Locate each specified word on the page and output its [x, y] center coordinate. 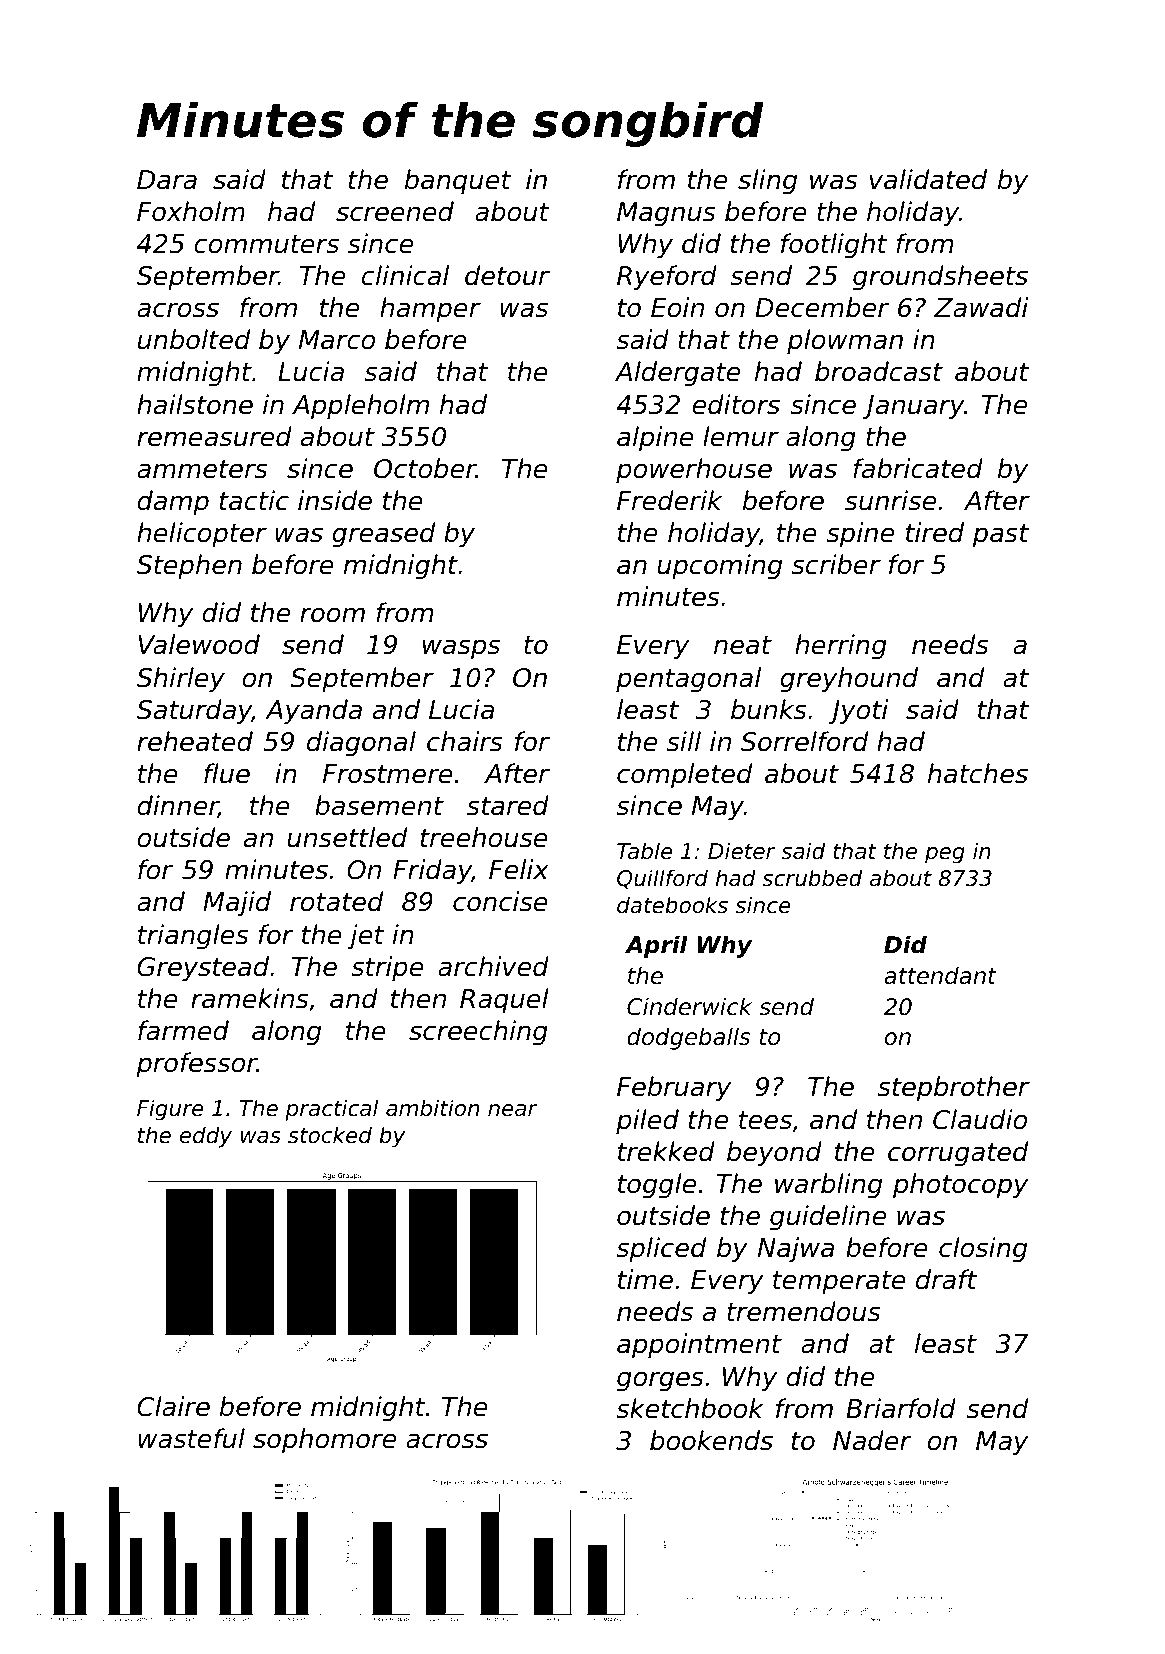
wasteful [191, 1438]
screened [395, 211]
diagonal [361, 744]
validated [928, 179]
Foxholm [191, 211]
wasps [461, 649]
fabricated [918, 468]
